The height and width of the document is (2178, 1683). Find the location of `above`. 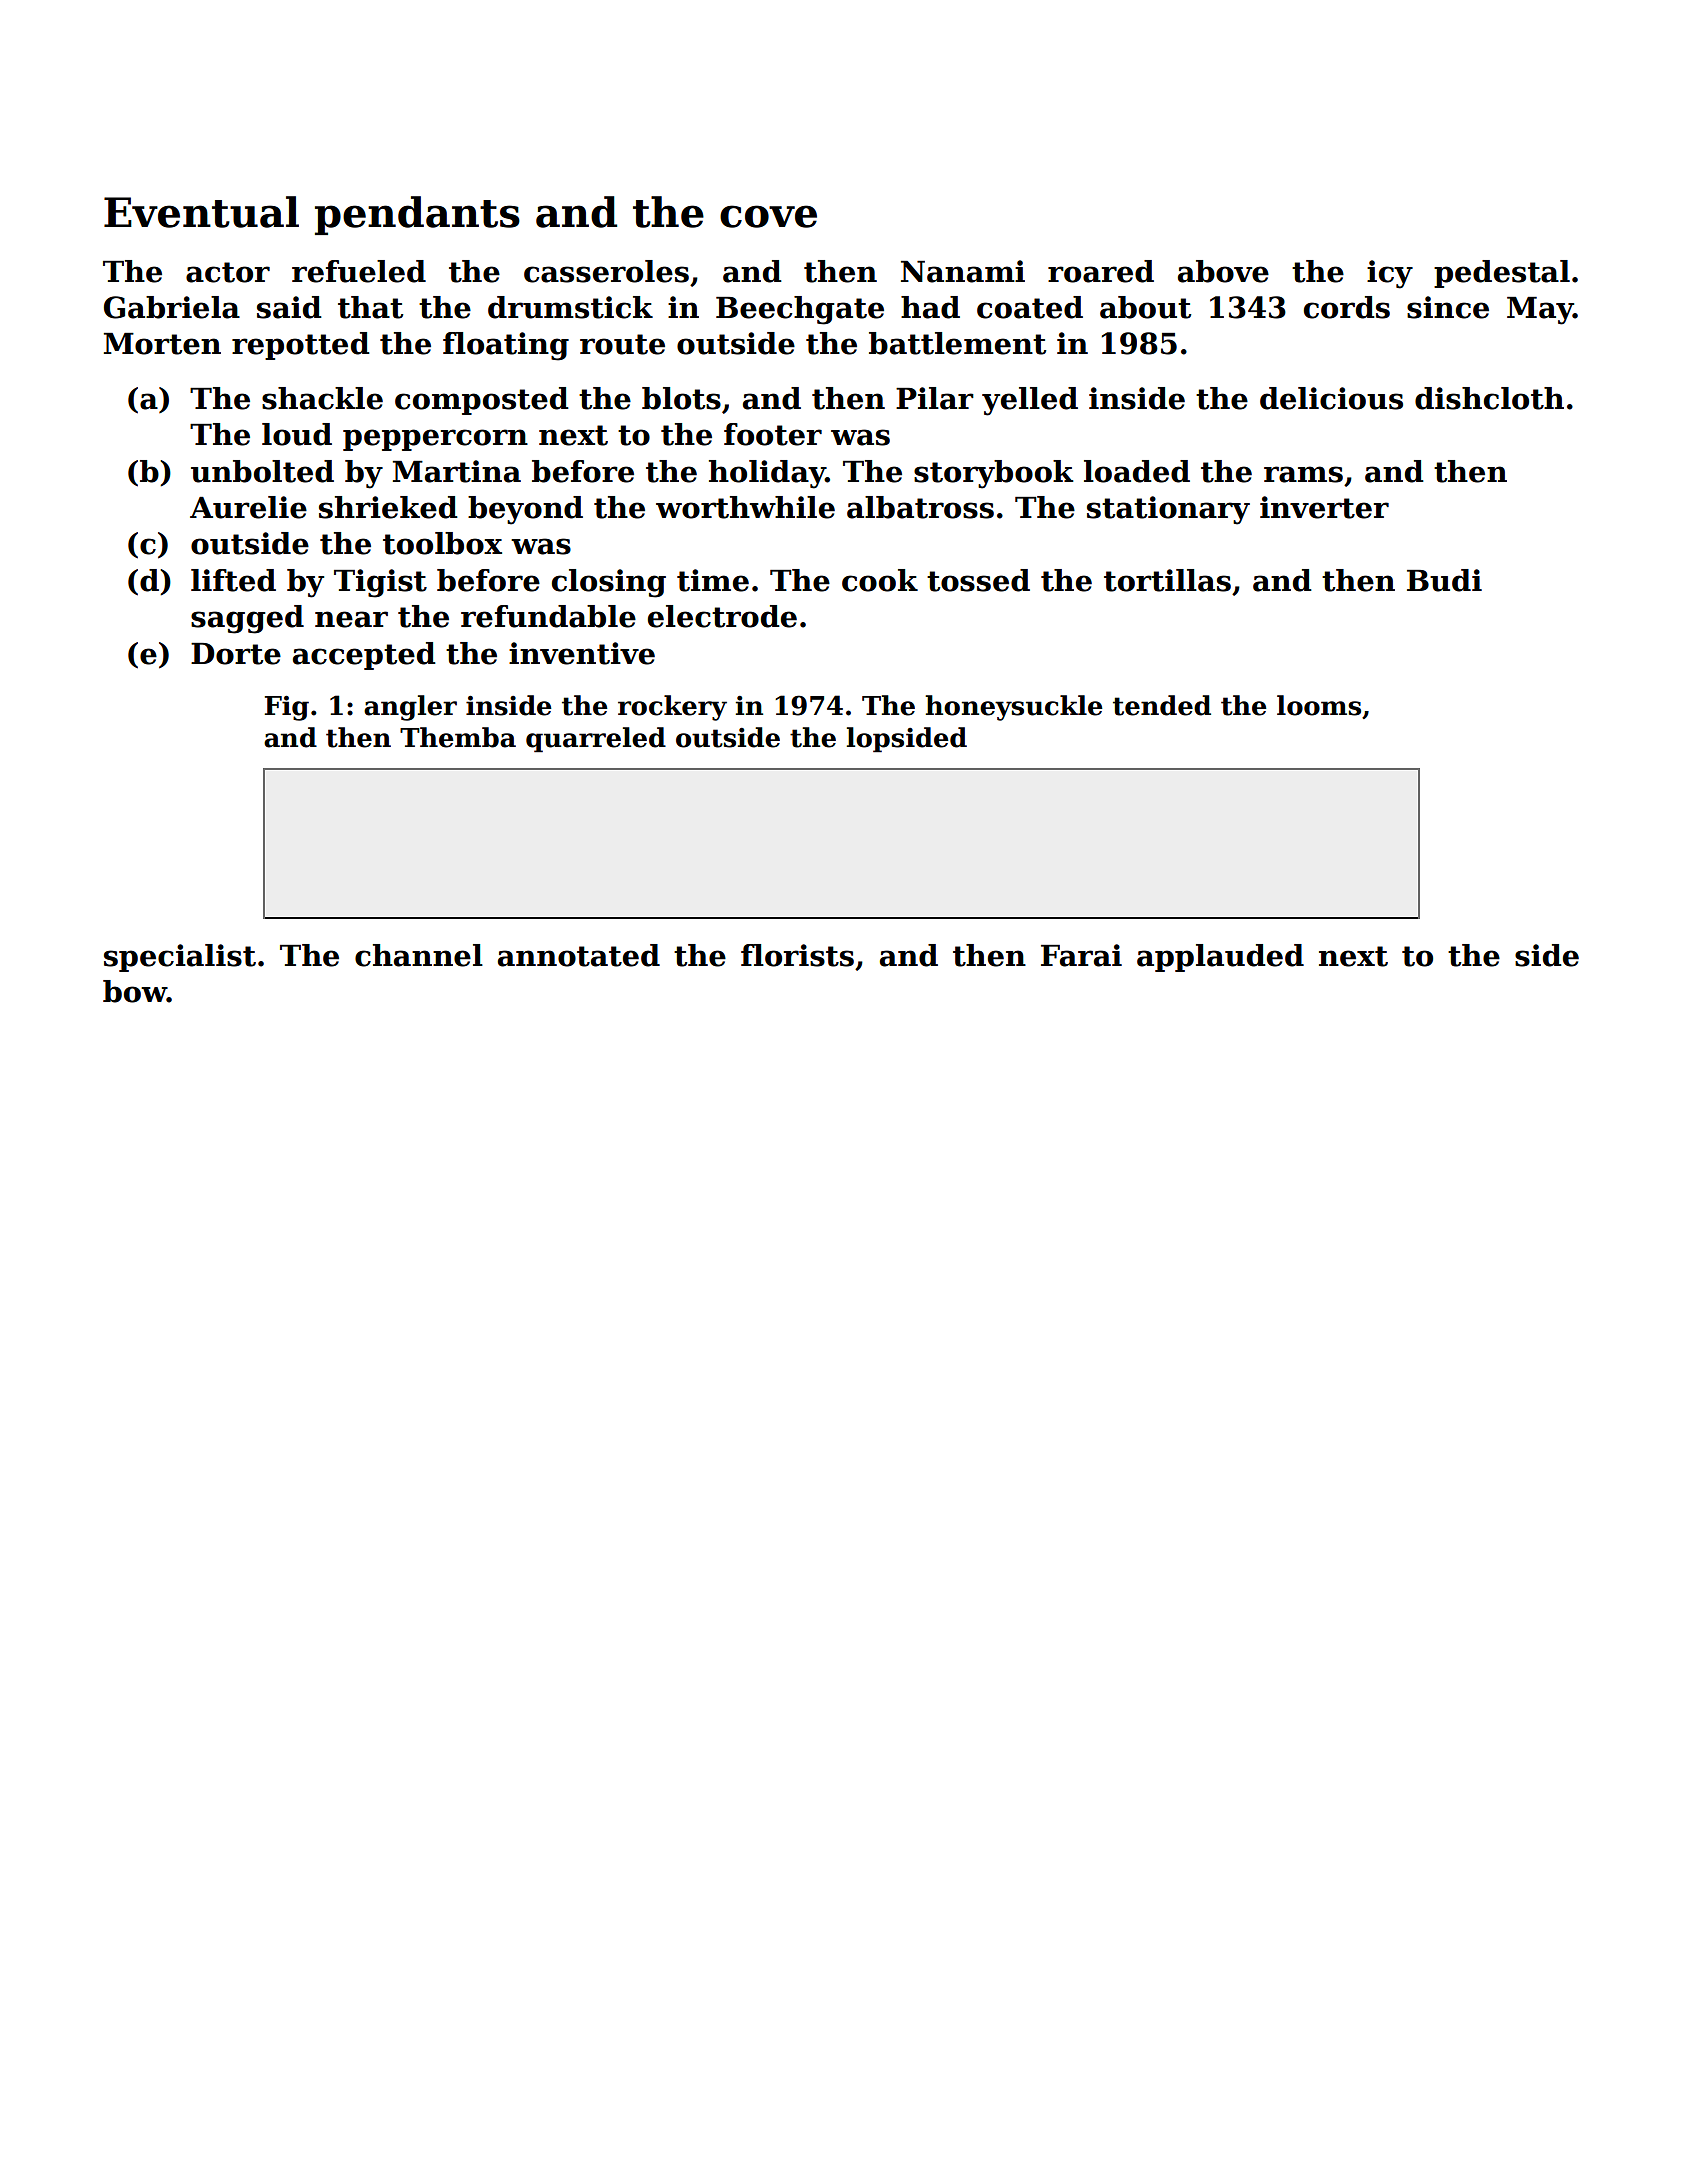

above is located at coordinates (1223, 271).
